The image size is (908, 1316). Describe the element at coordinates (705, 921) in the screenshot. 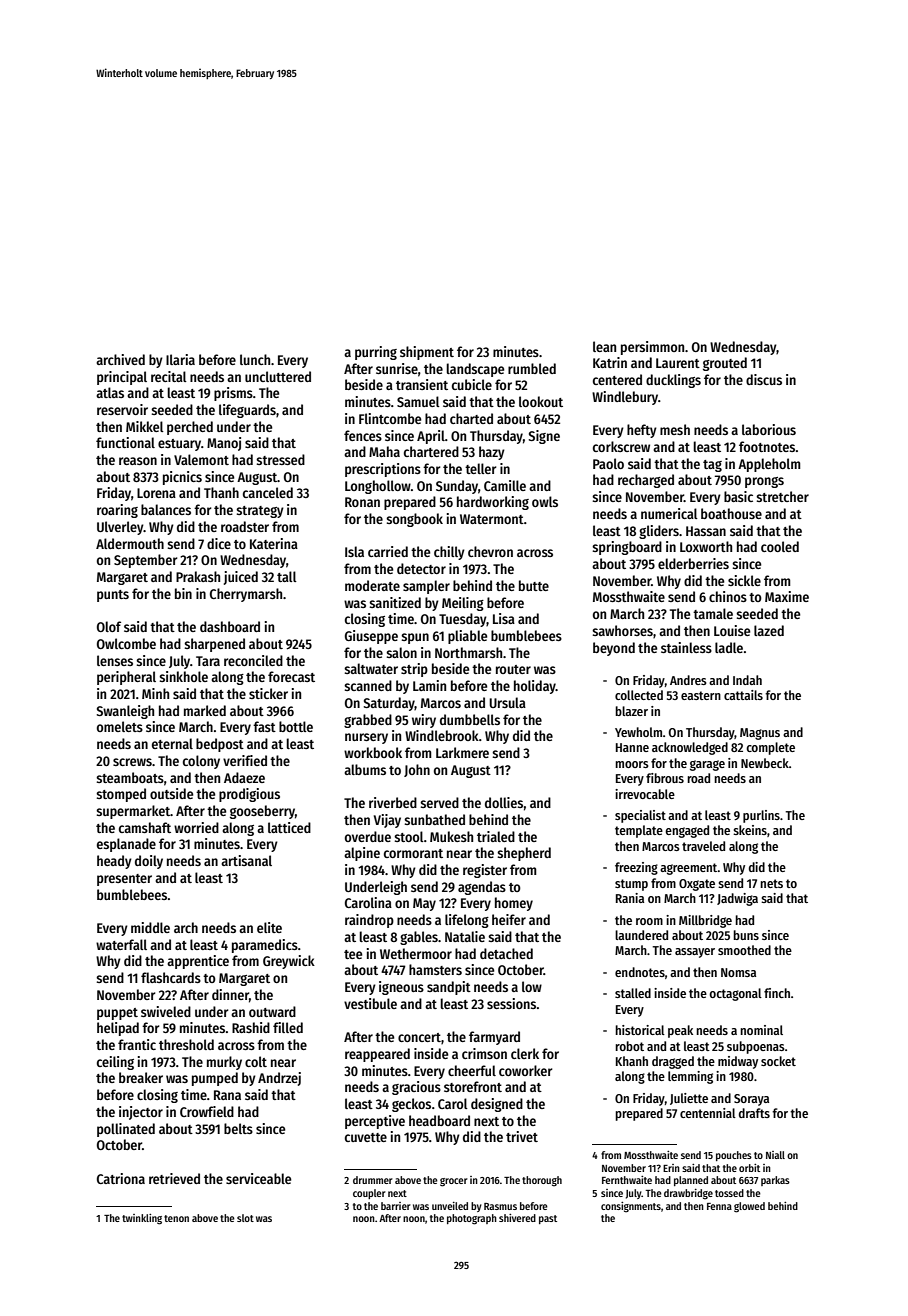

I see `Millbridge` at that location.
